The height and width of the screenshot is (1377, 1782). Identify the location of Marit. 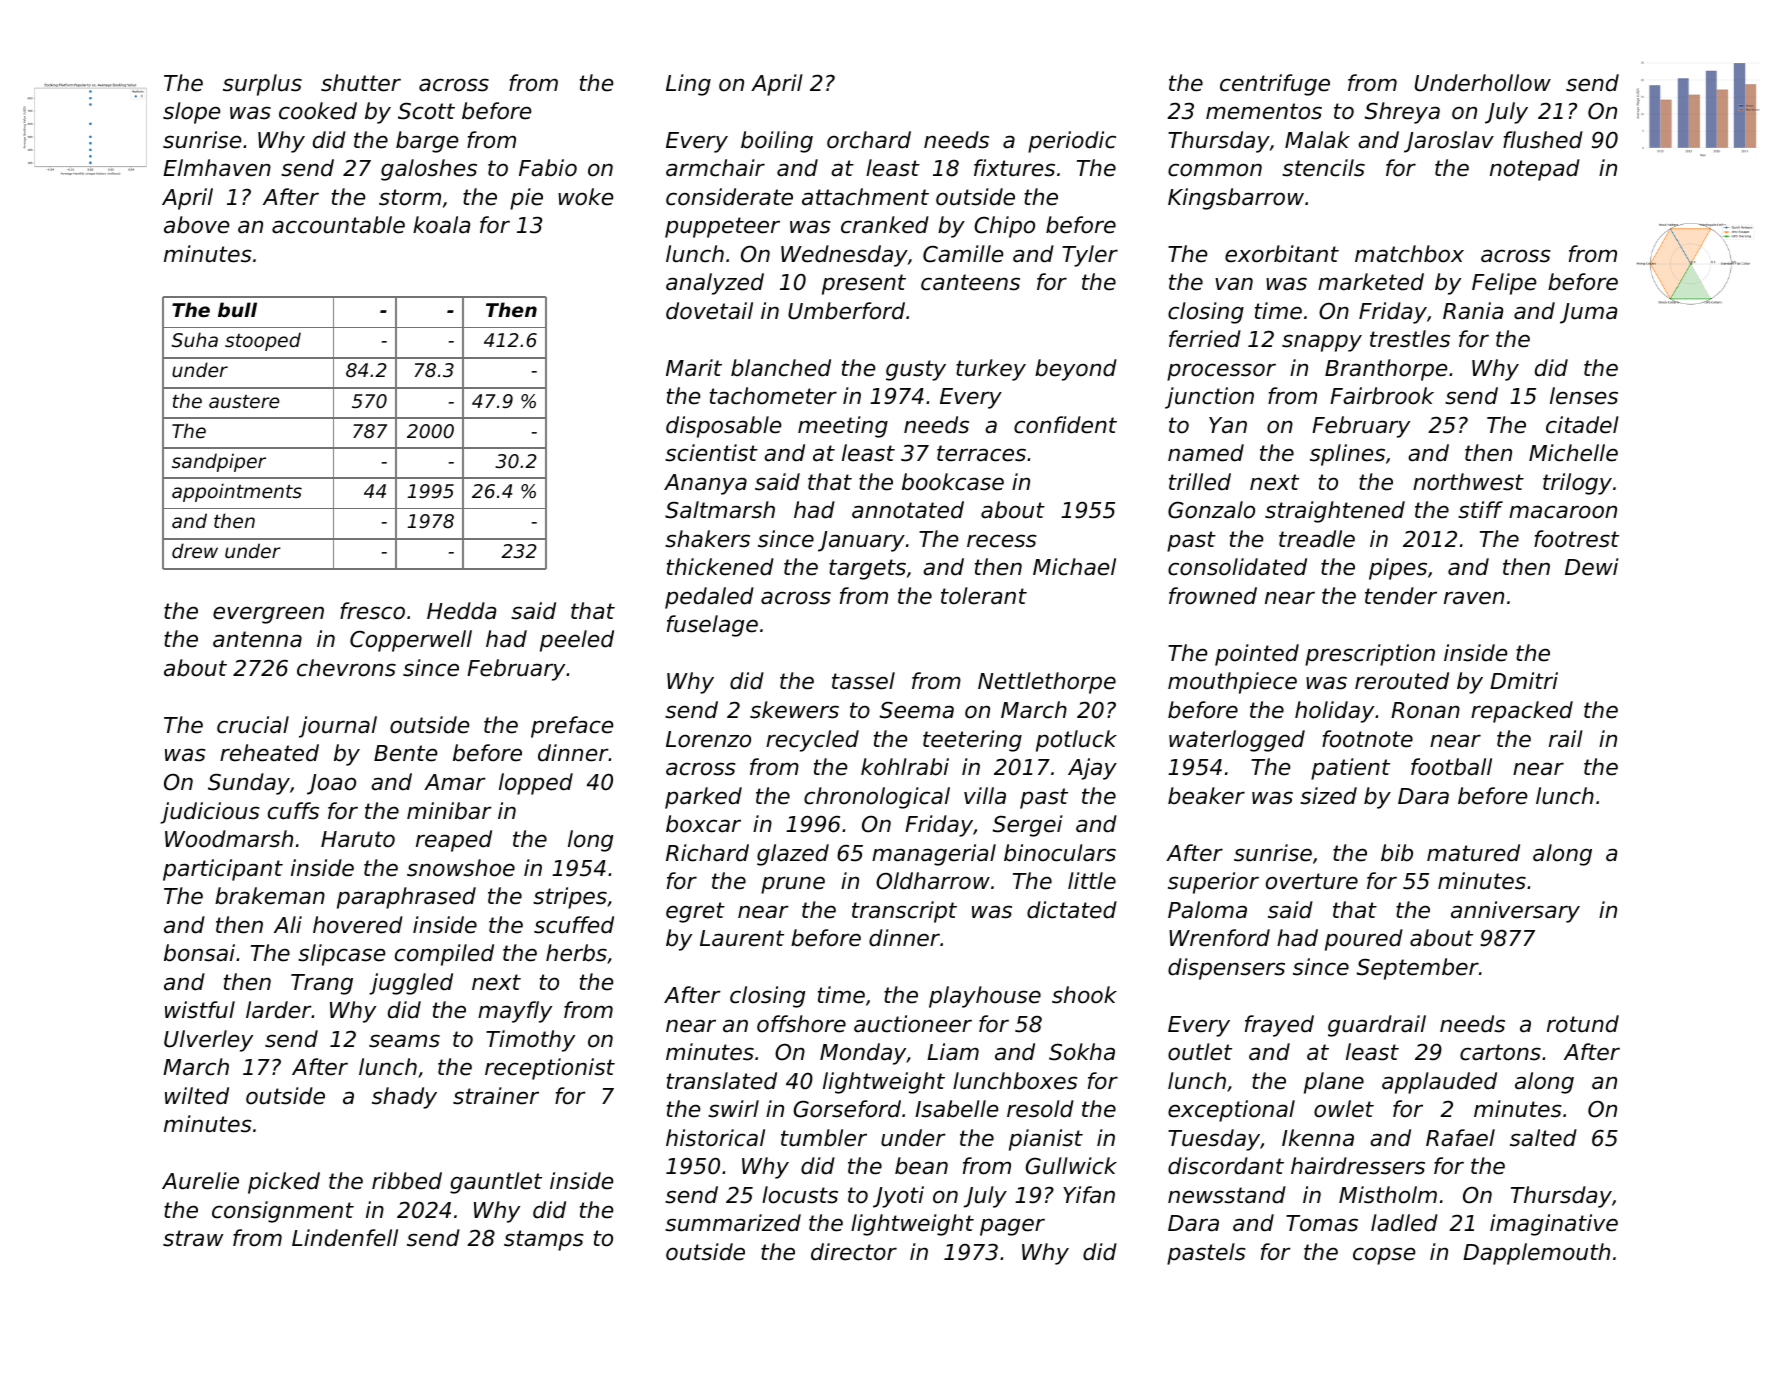
(694, 368).
